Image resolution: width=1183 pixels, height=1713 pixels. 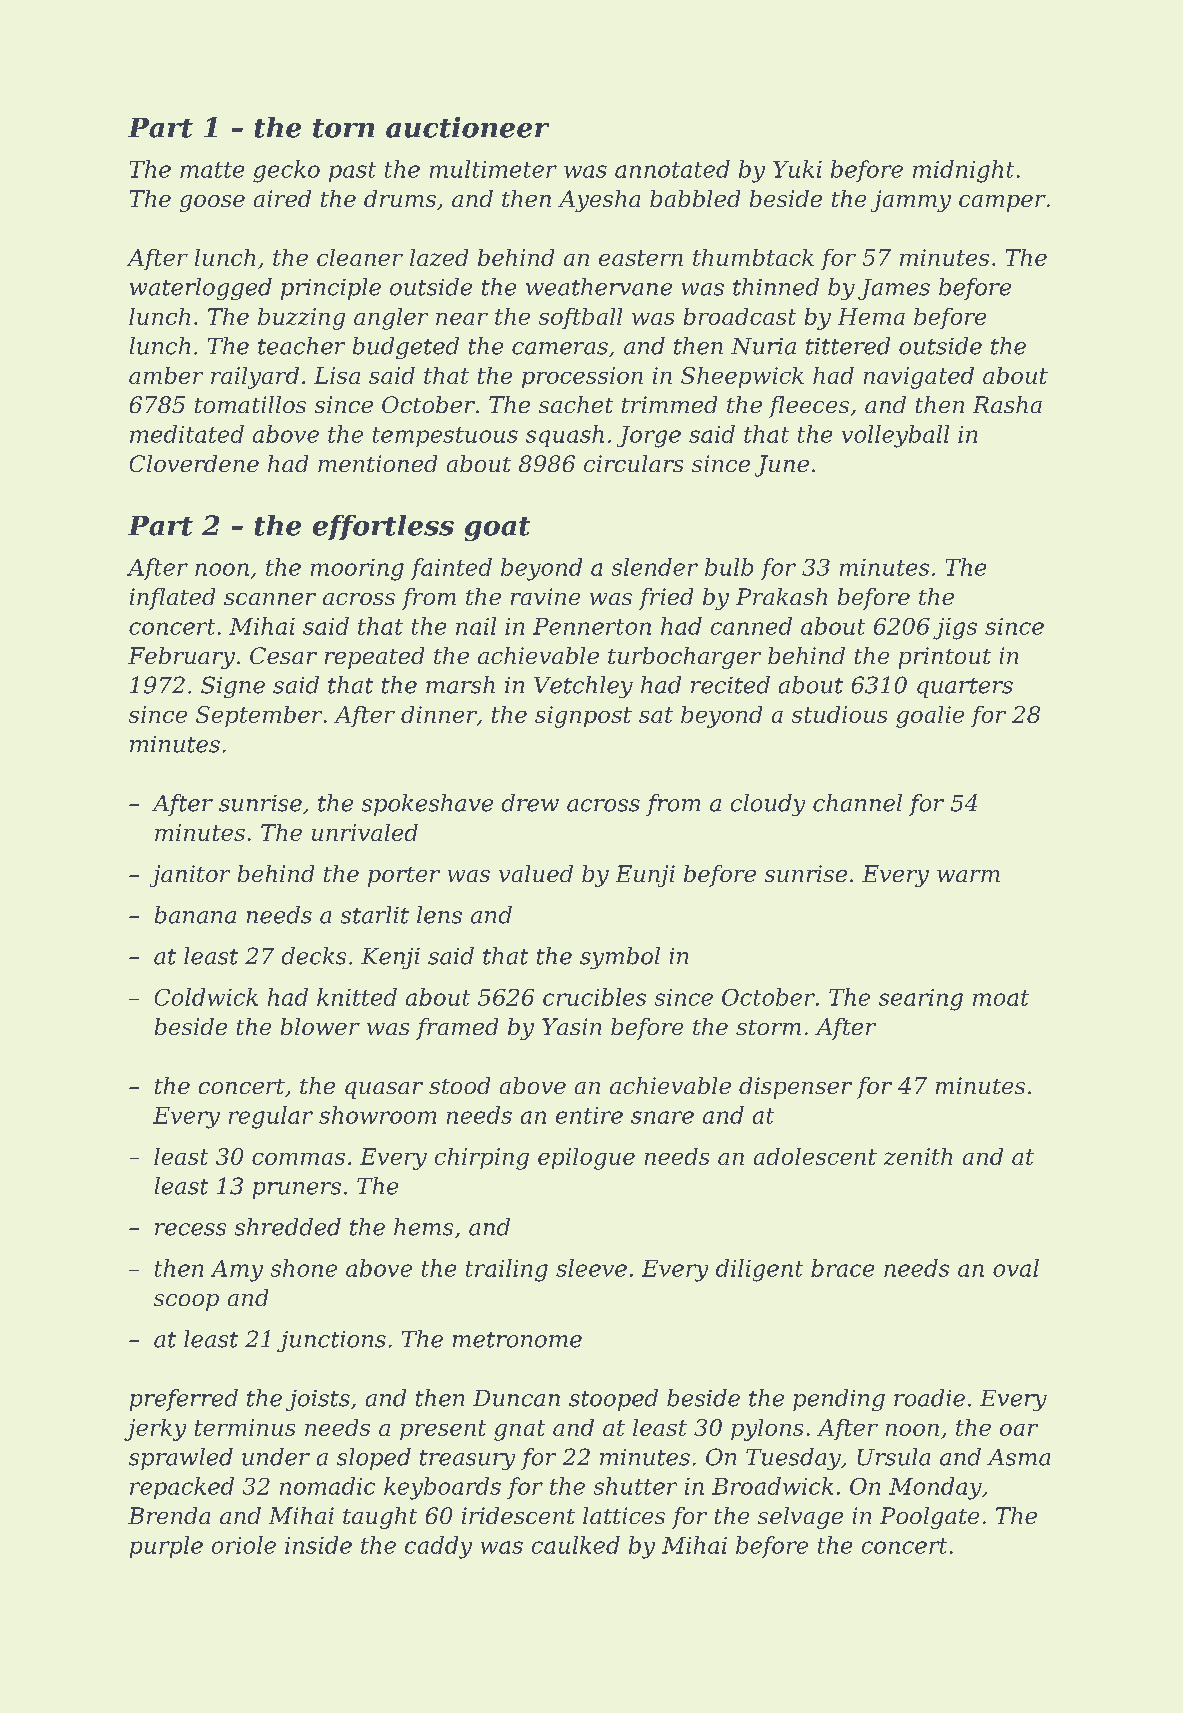 I want to click on matte, so click(x=212, y=170).
